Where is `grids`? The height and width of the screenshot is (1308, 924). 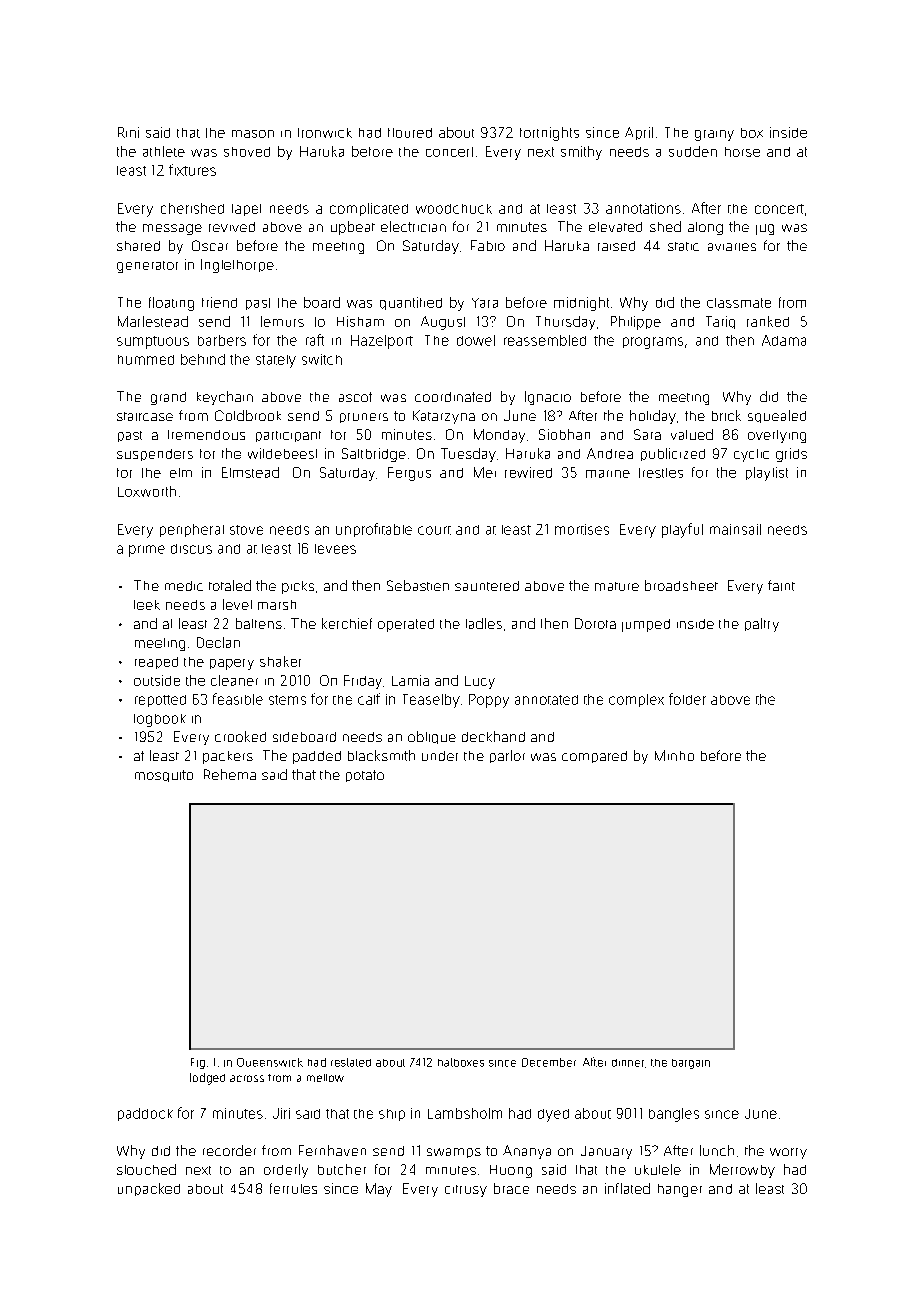
grids is located at coordinates (791, 455).
